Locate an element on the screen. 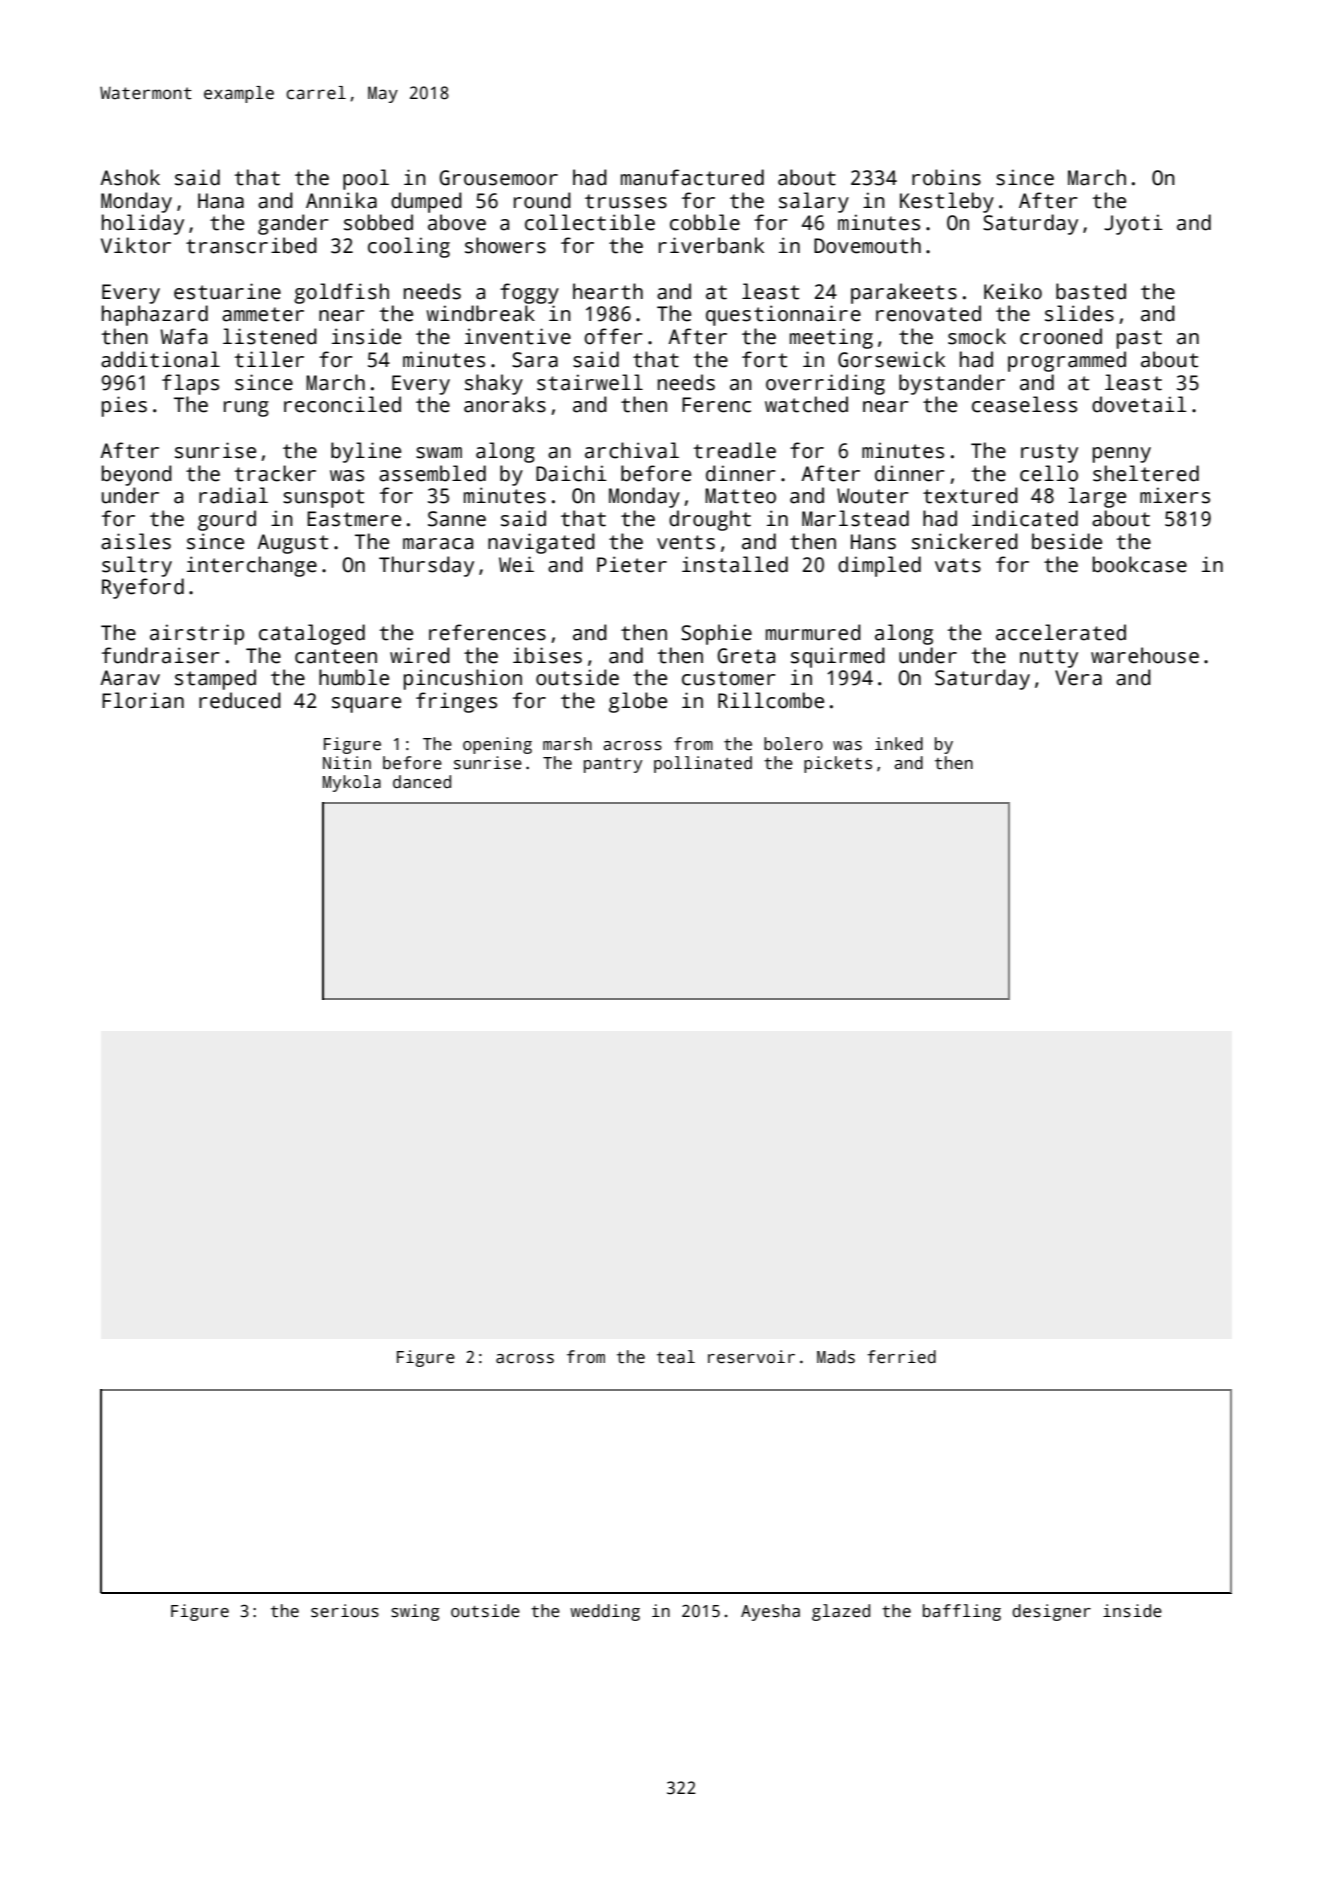 This screenshot has height=1883, width=1332. Mykola is located at coordinates (352, 783).
